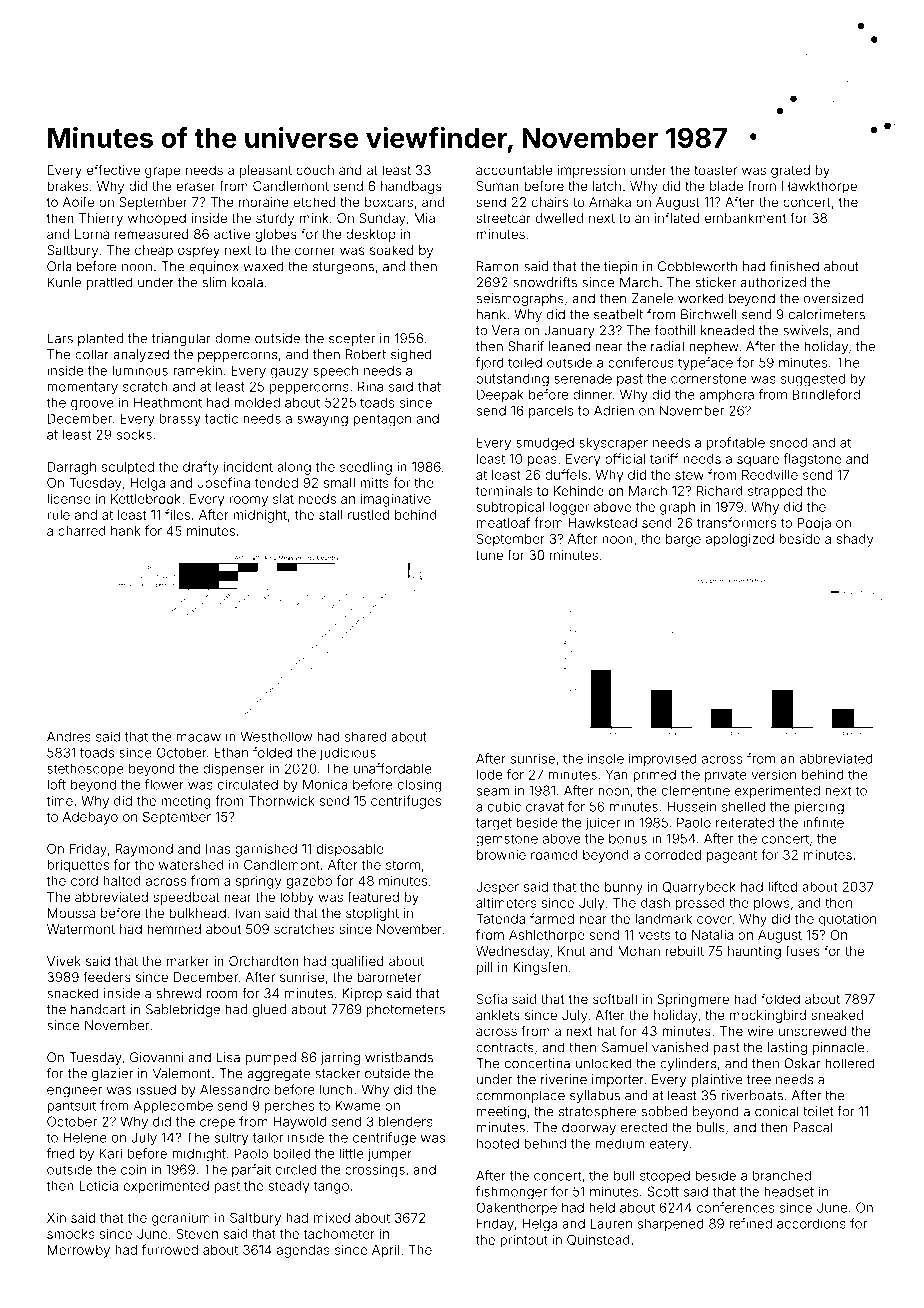  Describe the element at coordinates (373, 896) in the screenshot. I see `featured` at that location.
